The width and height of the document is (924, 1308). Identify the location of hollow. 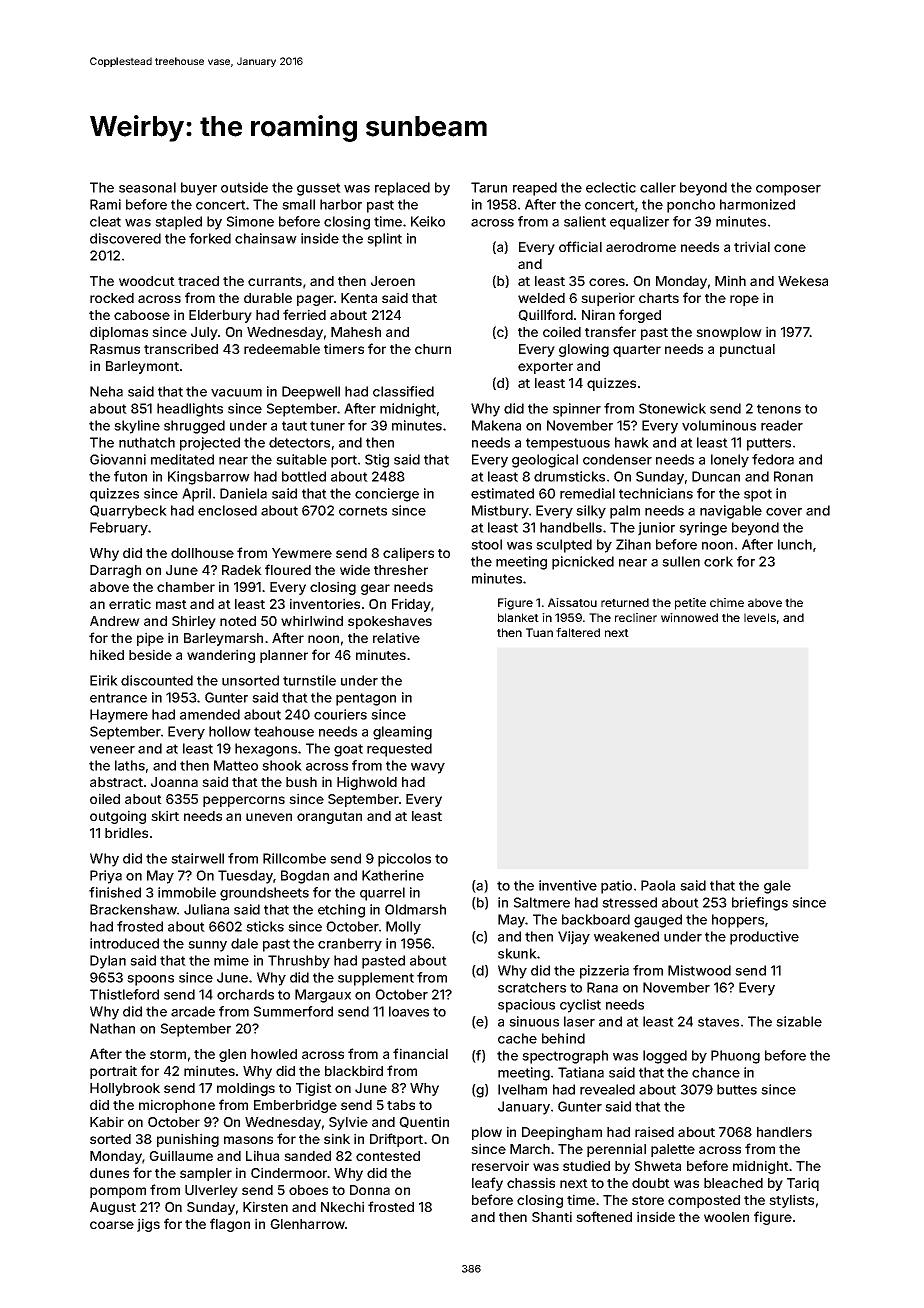
(230, 731).
